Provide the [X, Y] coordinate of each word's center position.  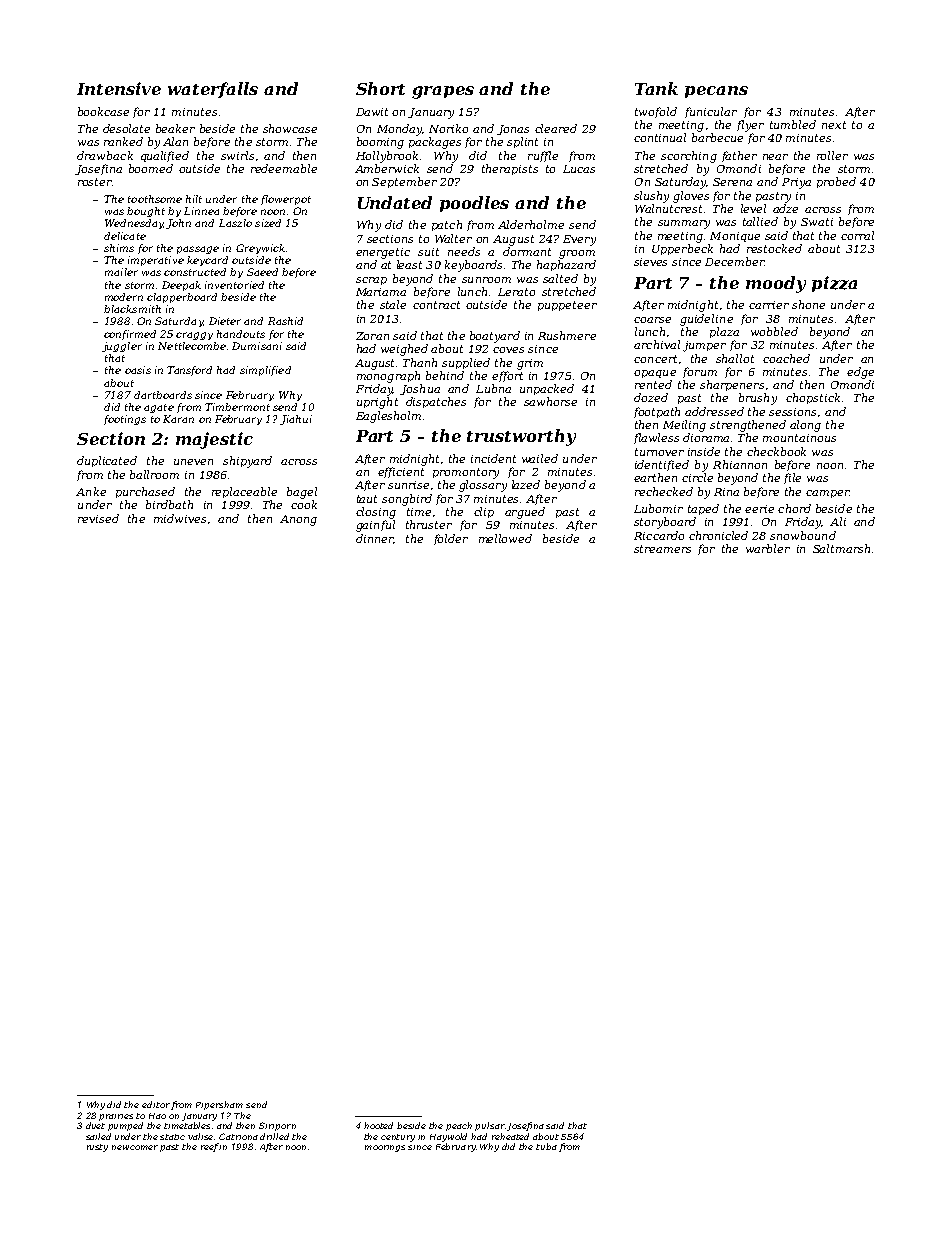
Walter [453, 238]
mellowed [505, 538]
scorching [689, 157]
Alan [175, 141]
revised [98, 518]
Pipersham [219, 1105]
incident [493, 458]
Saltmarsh [841, 548]
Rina [726, 492]
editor [156, 1104]
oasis [138, 370]
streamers [662, 549]
